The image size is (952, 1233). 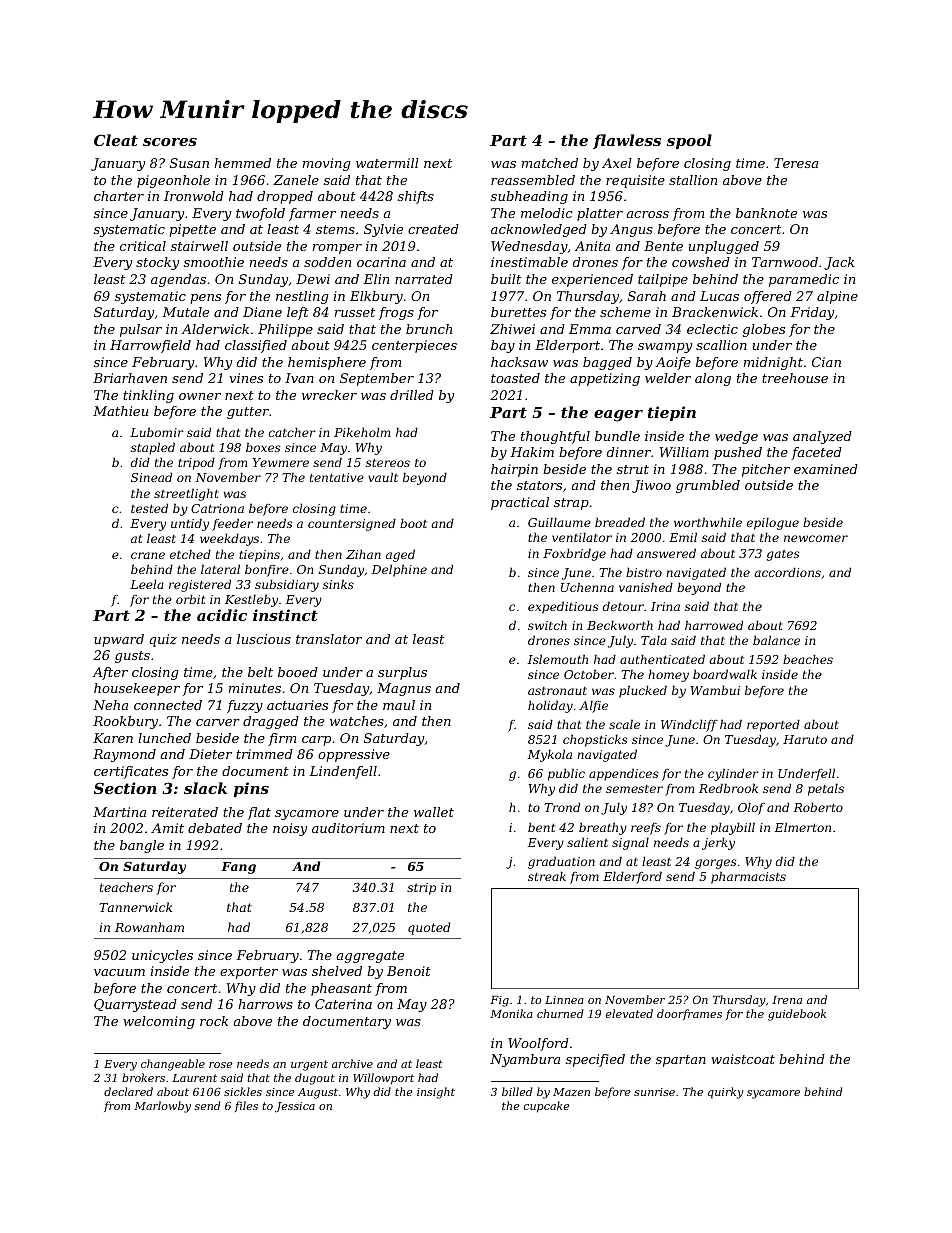 I want to click on booed, so click(x=298, y=672).
